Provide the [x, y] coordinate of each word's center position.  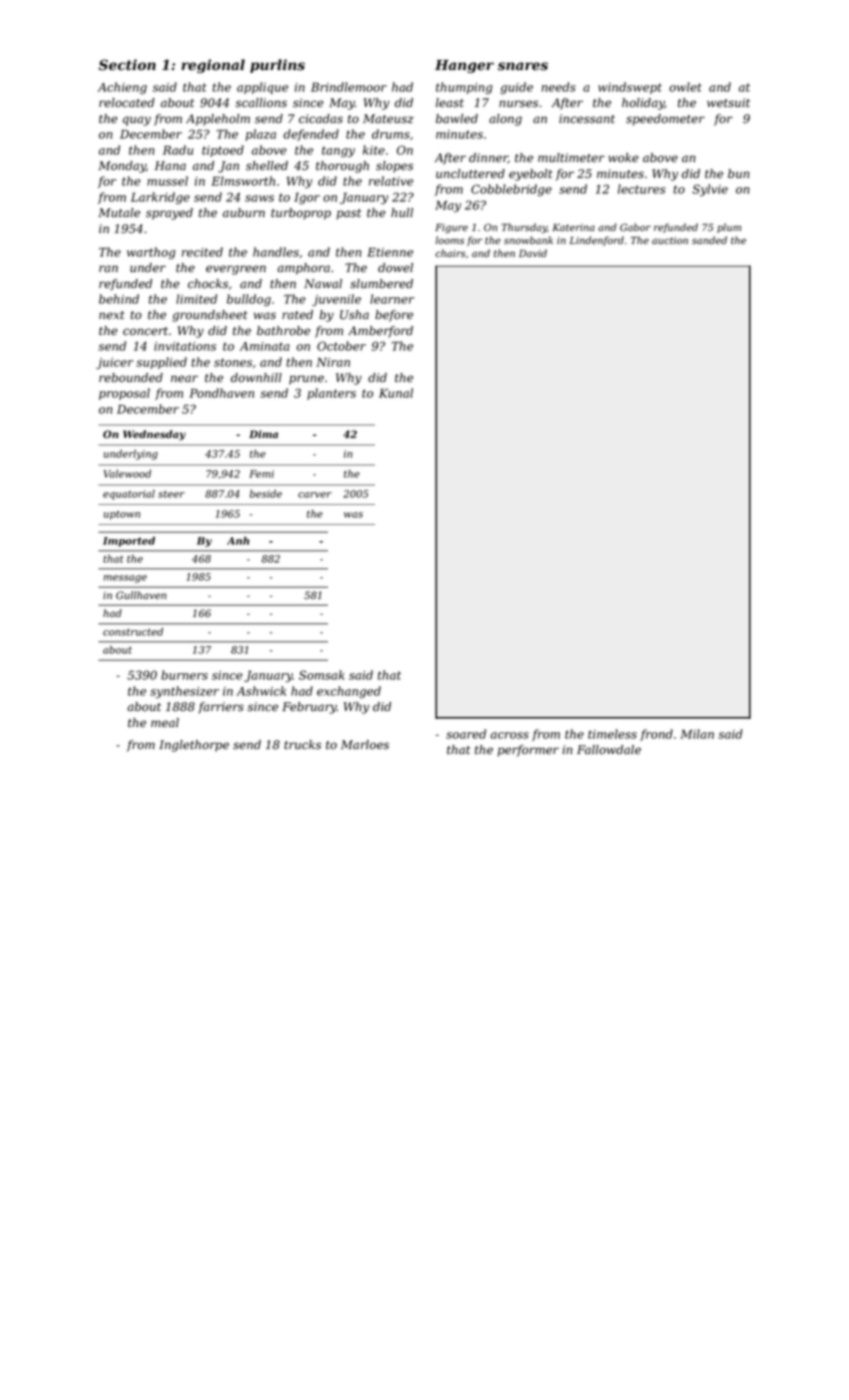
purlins [277, 66]
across [509, 735]
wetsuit [728, 103]
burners [184, 675]
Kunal [396, 393]
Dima [263, 434]
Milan [697, 734]
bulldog [249, 300]
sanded [709, 240]
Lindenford [596, 241]
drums [391, 134]
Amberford [380, 332]
